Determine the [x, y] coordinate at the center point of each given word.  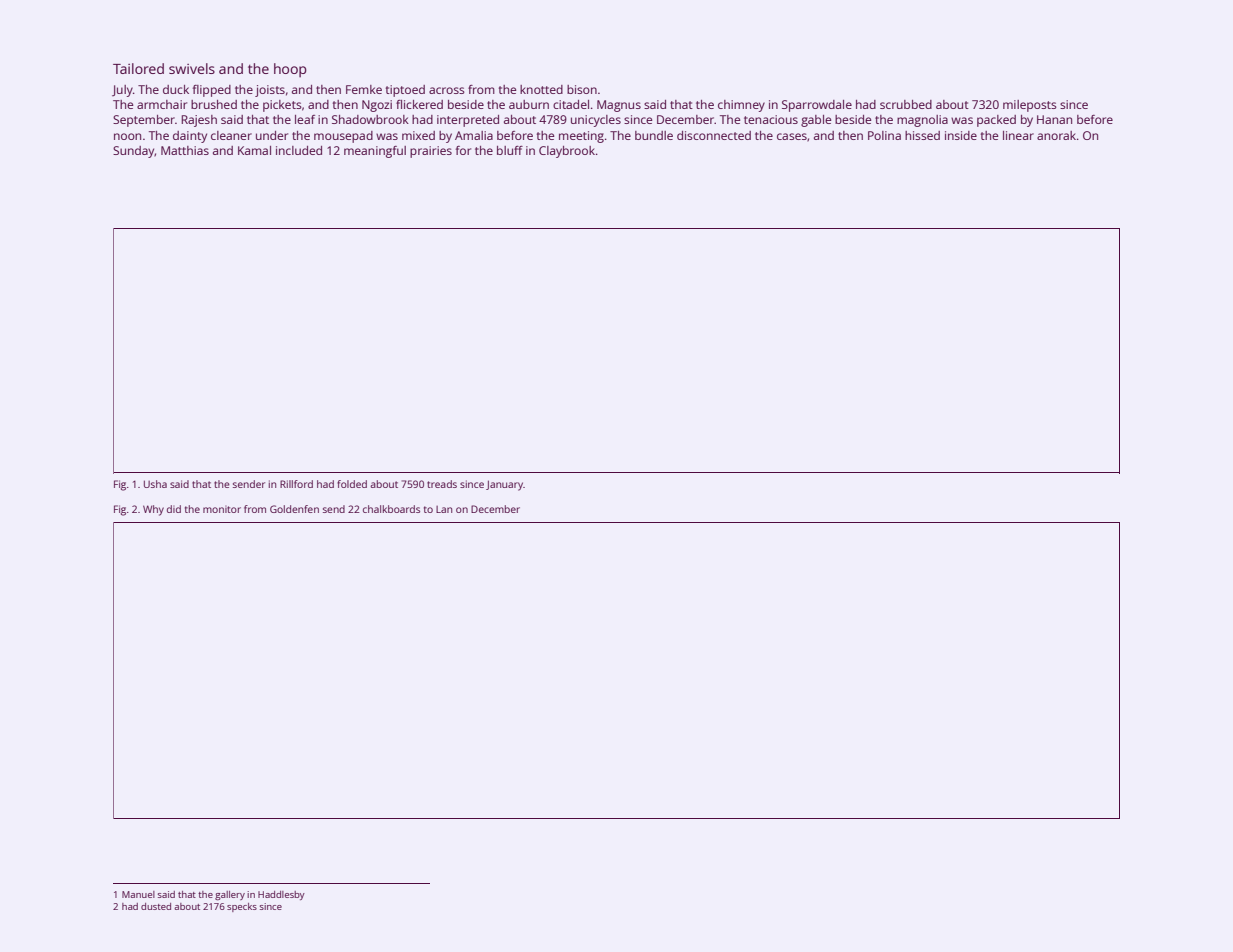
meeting [581, 137]
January [504, 485]
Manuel [138, 894]
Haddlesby [281, 895]
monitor [222, 509]
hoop [290, 70]
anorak [1056, 135]
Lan [444, 509]
